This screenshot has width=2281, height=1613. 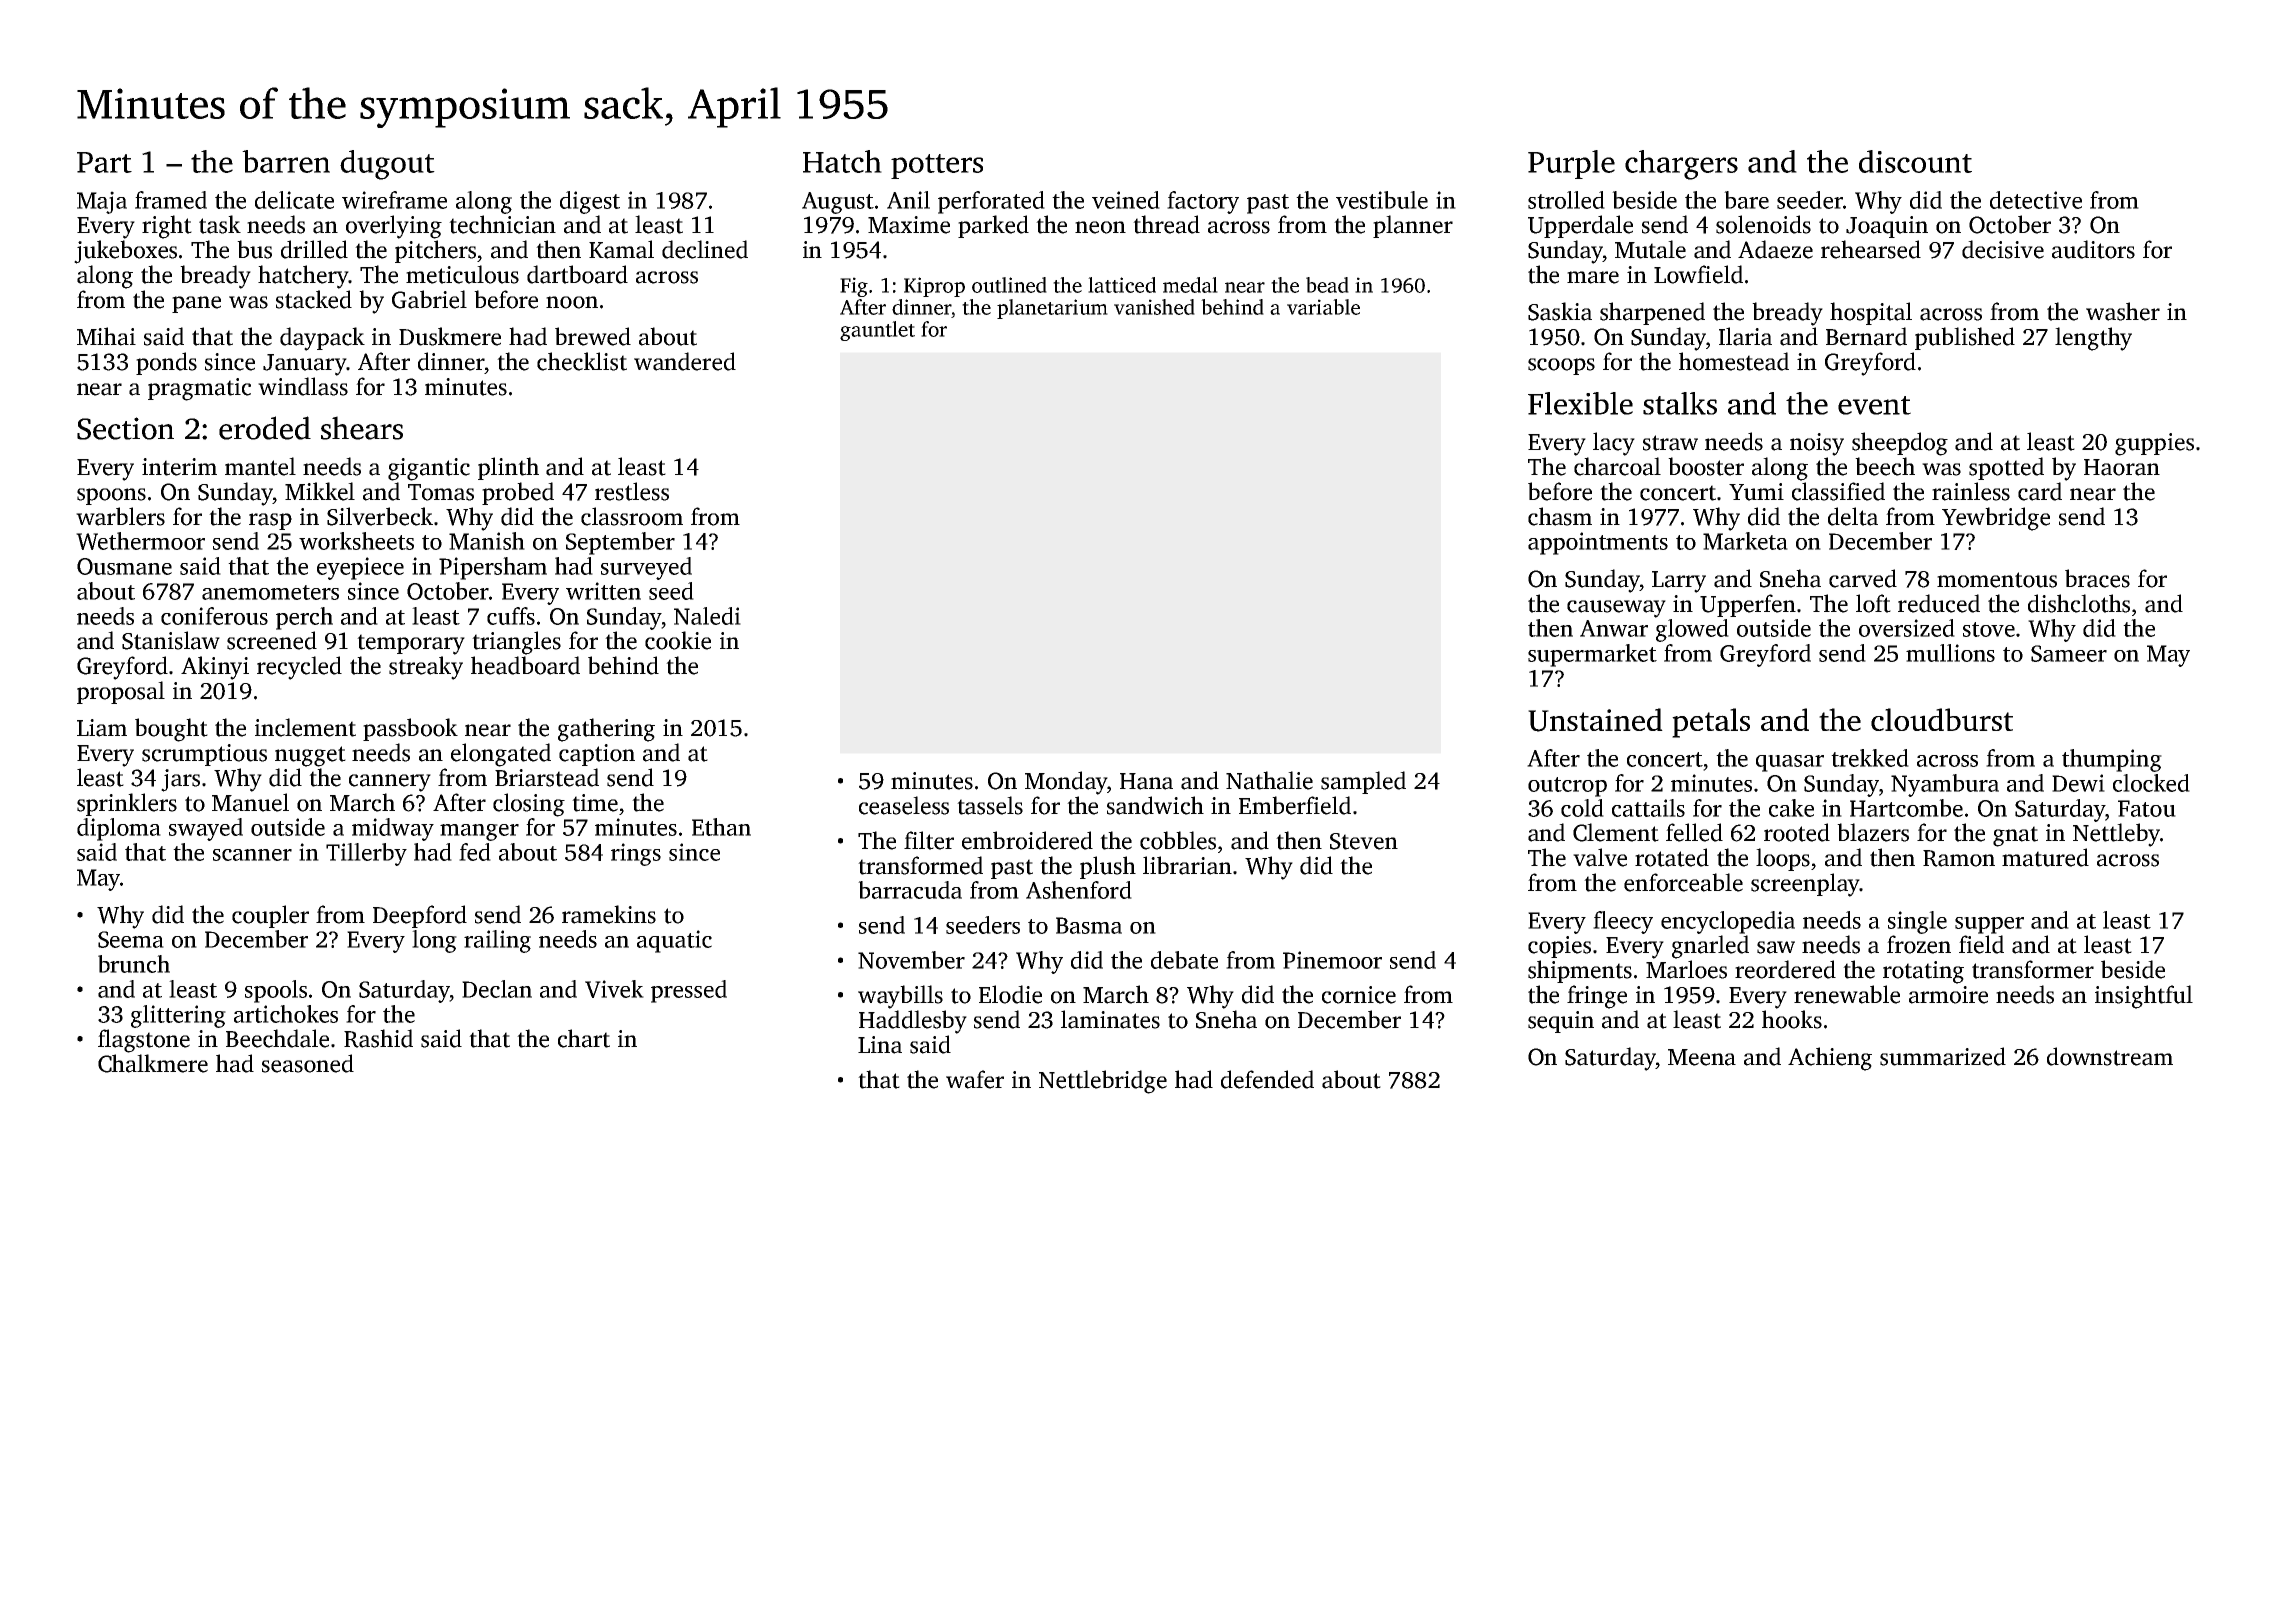 I want to click on Silverbeck, so click(x=380, y=516).
